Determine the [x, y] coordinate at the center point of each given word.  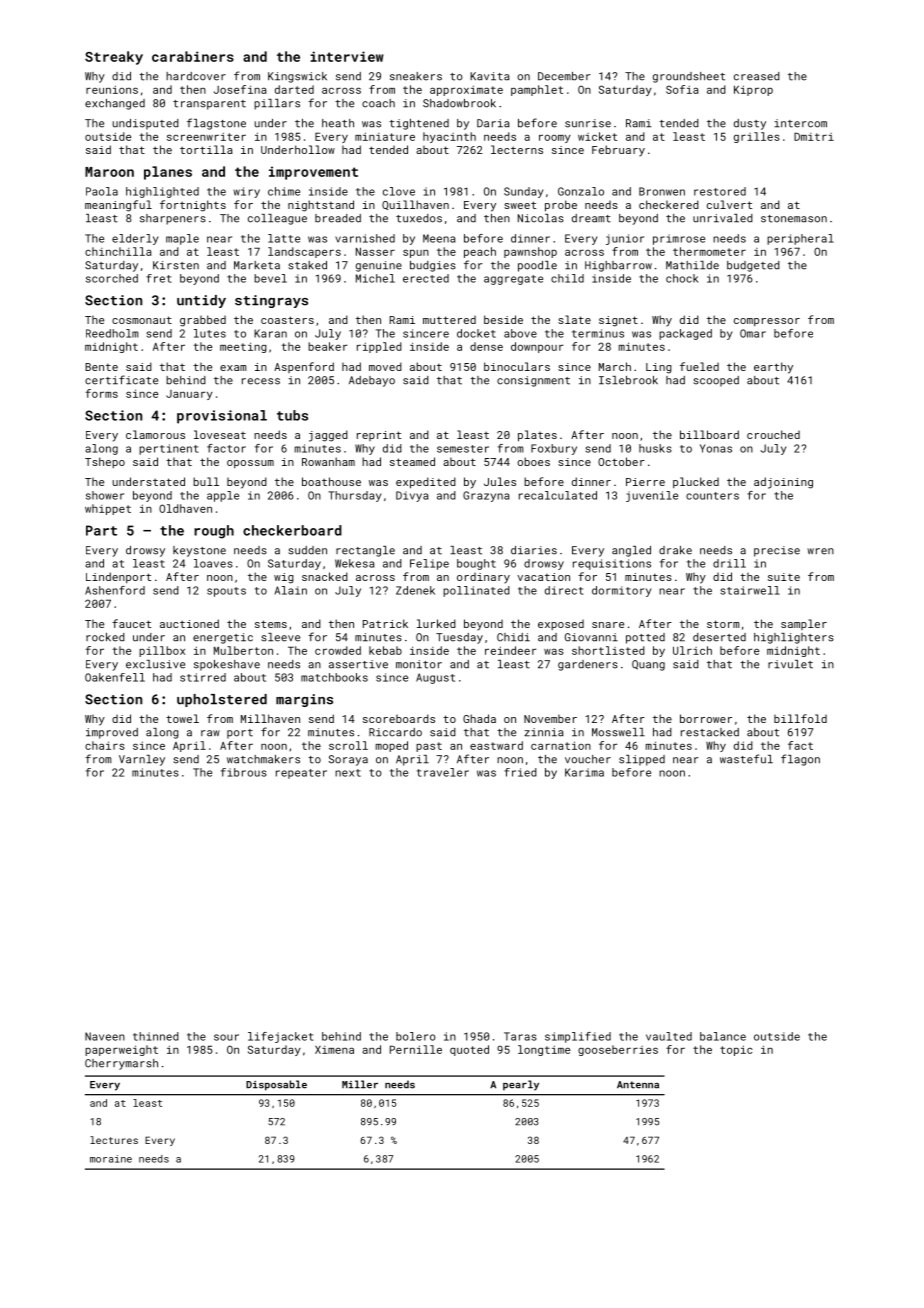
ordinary [483, 578]
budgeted [753, 266]
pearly [521, 1085]
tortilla [206, 149]
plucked [696, 482]
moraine [111, 1159]
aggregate [513, 280]
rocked [105, 637]
